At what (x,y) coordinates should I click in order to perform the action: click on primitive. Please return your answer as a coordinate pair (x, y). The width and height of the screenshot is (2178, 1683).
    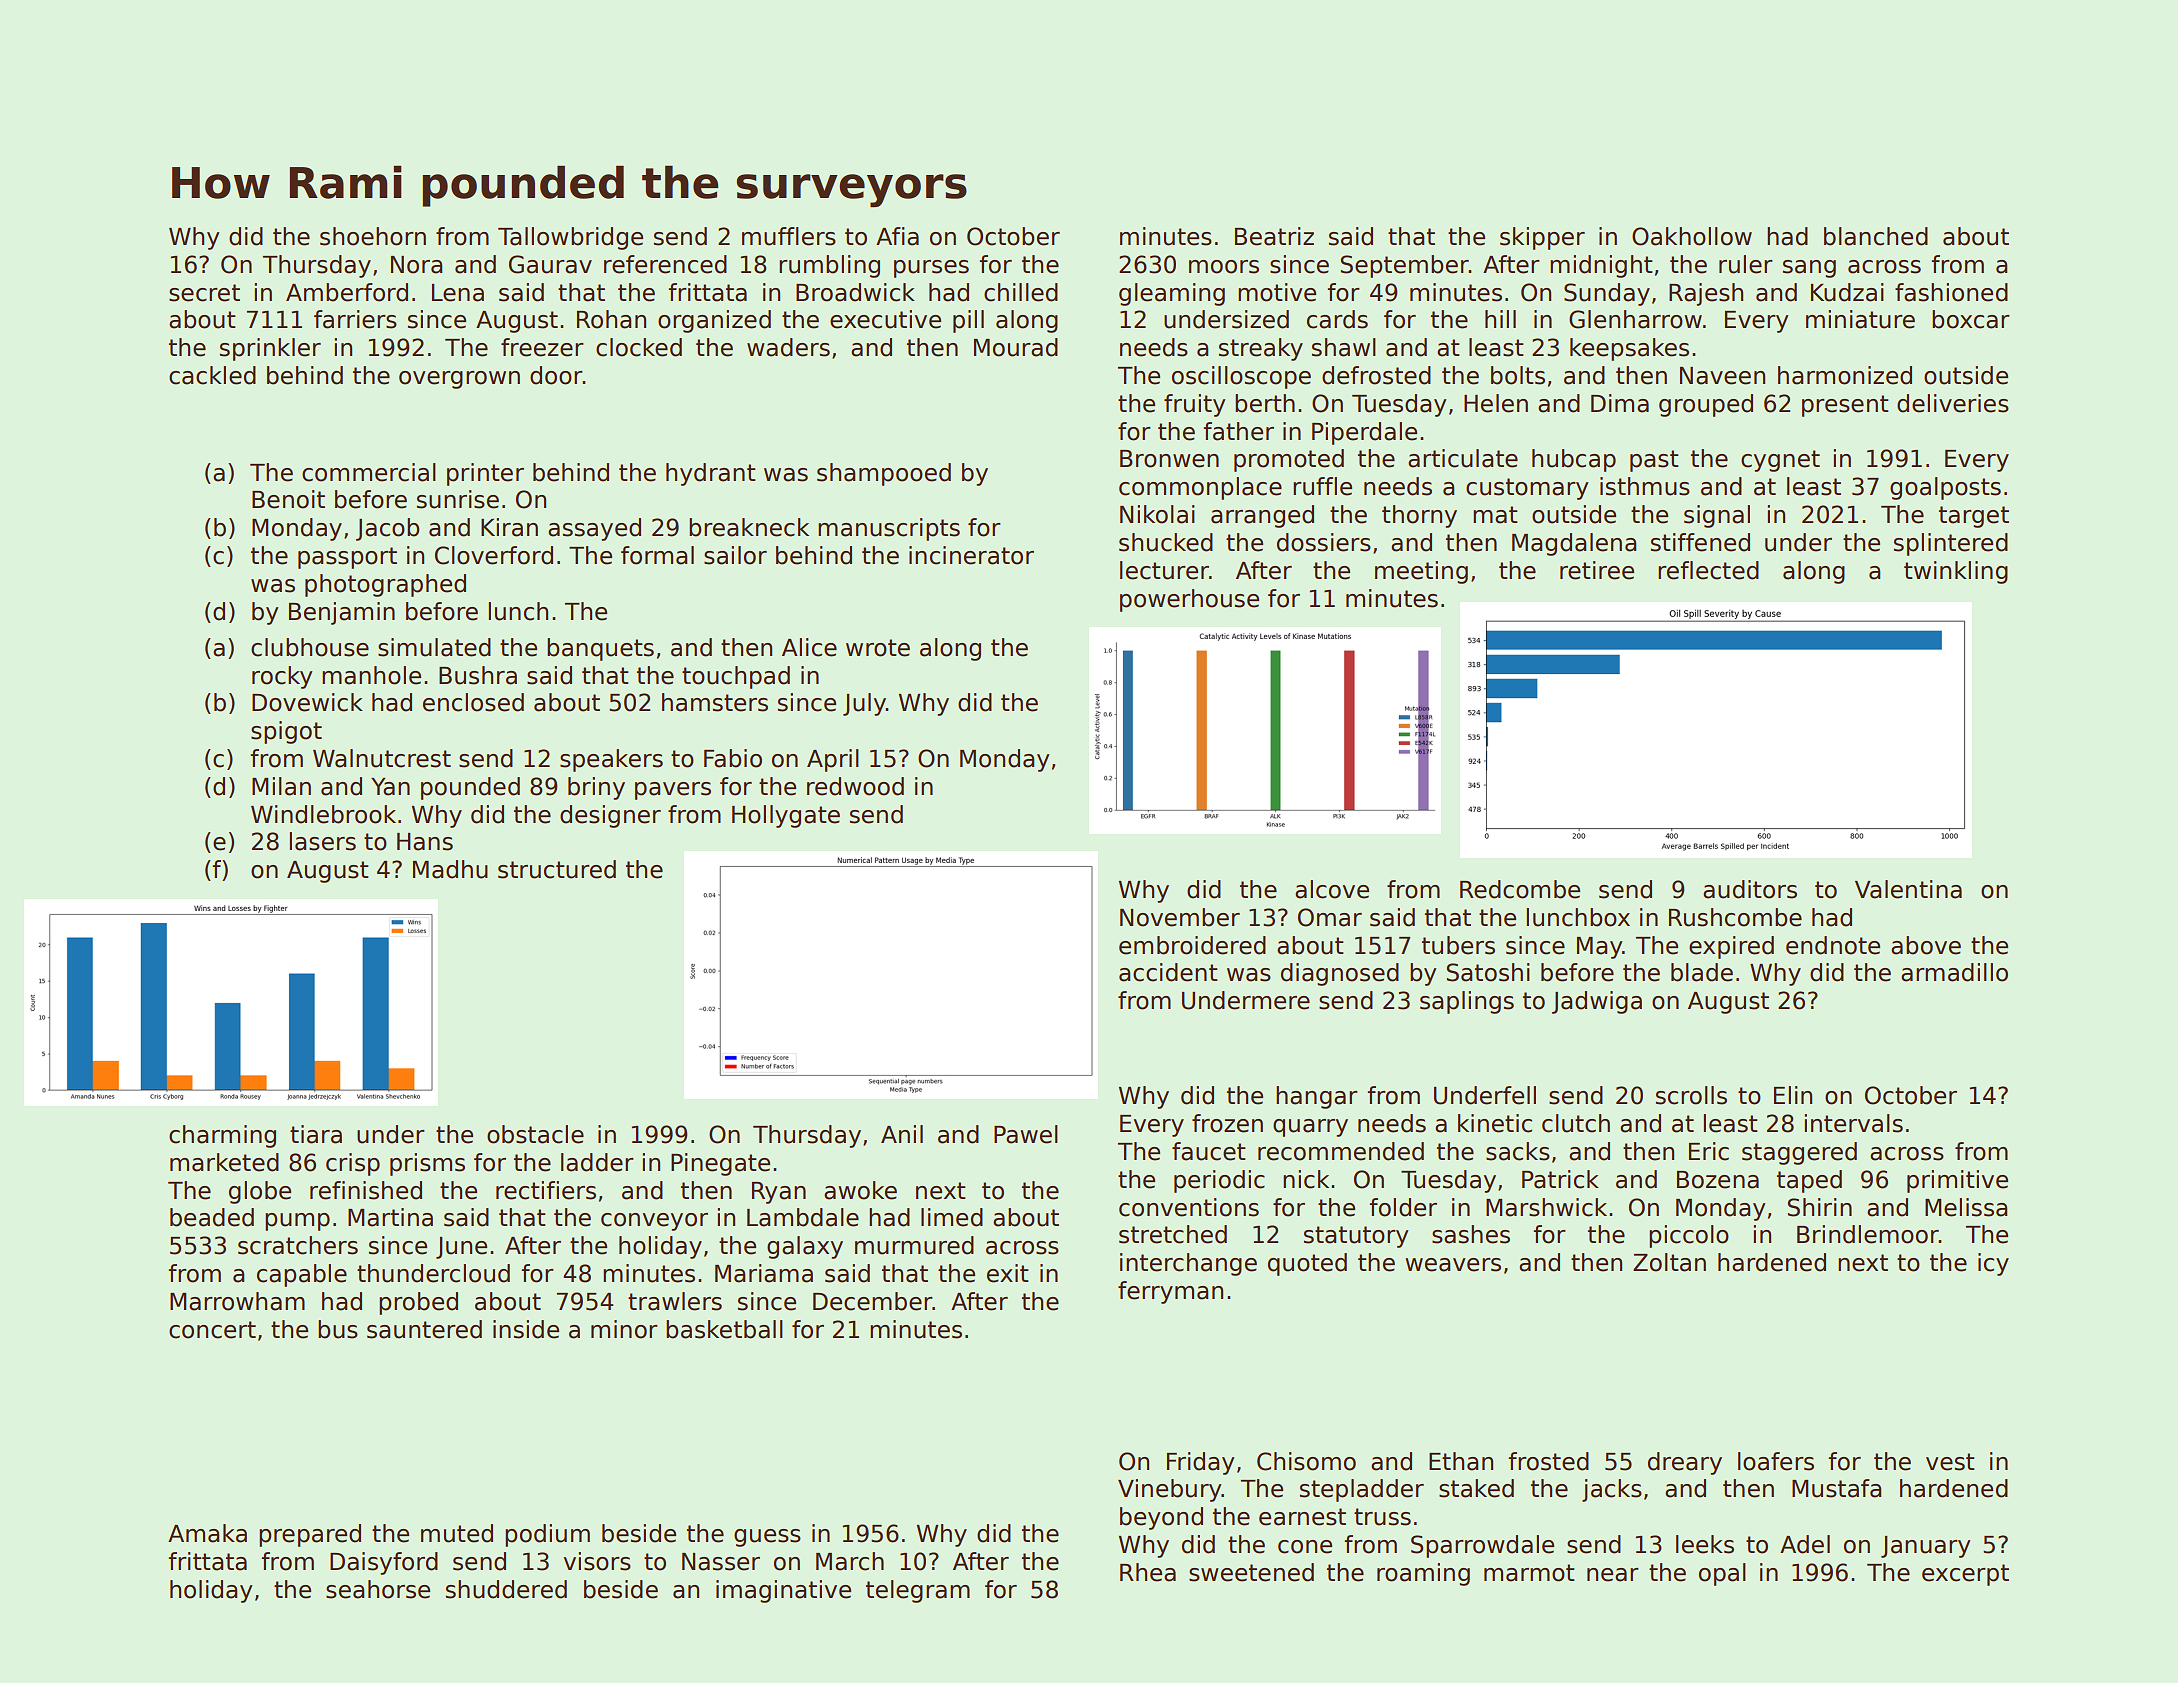
    Looking at the image, I should click on (1957, 1181).
